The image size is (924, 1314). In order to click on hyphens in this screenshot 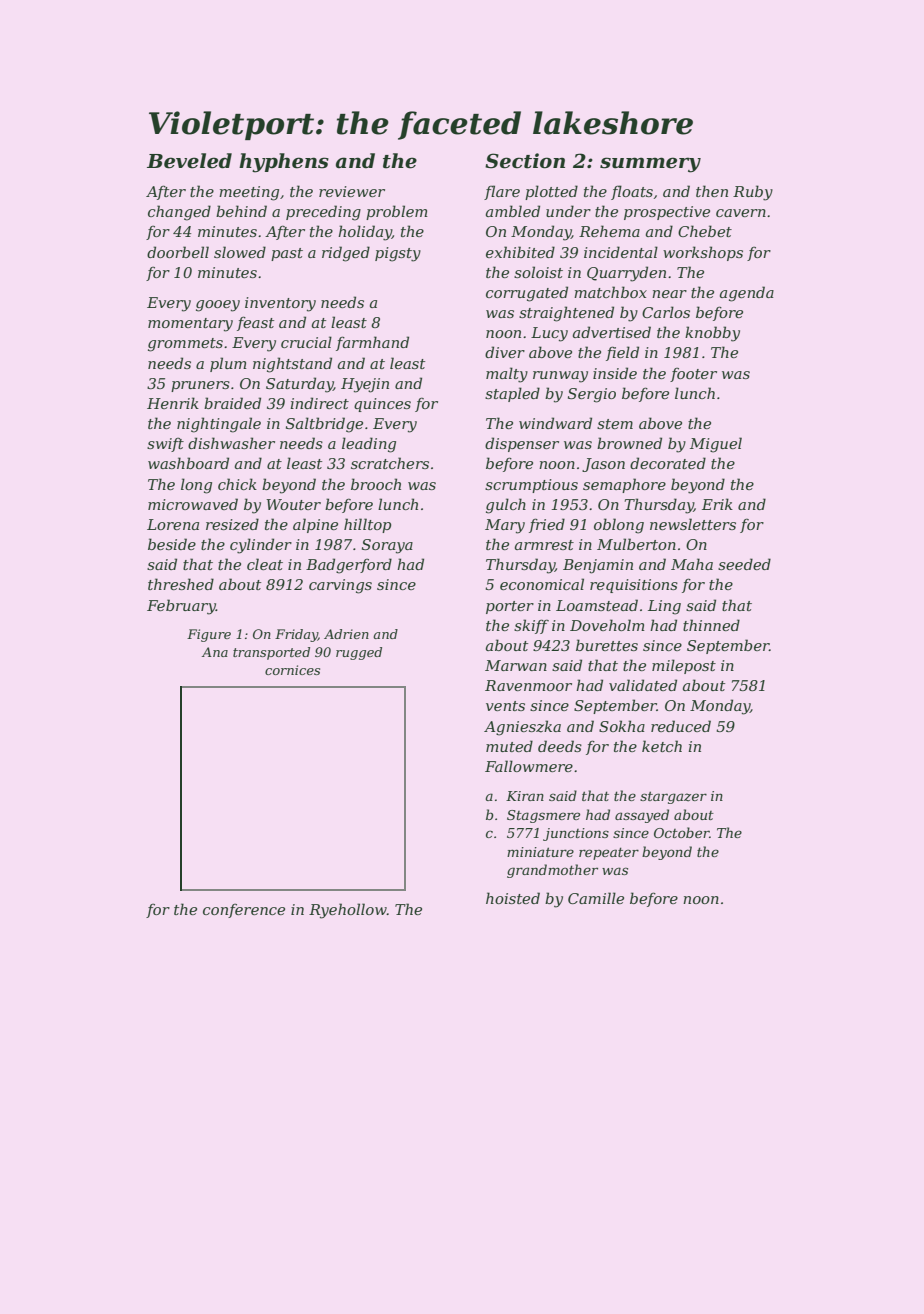, I will do `click(284, 163)`.
